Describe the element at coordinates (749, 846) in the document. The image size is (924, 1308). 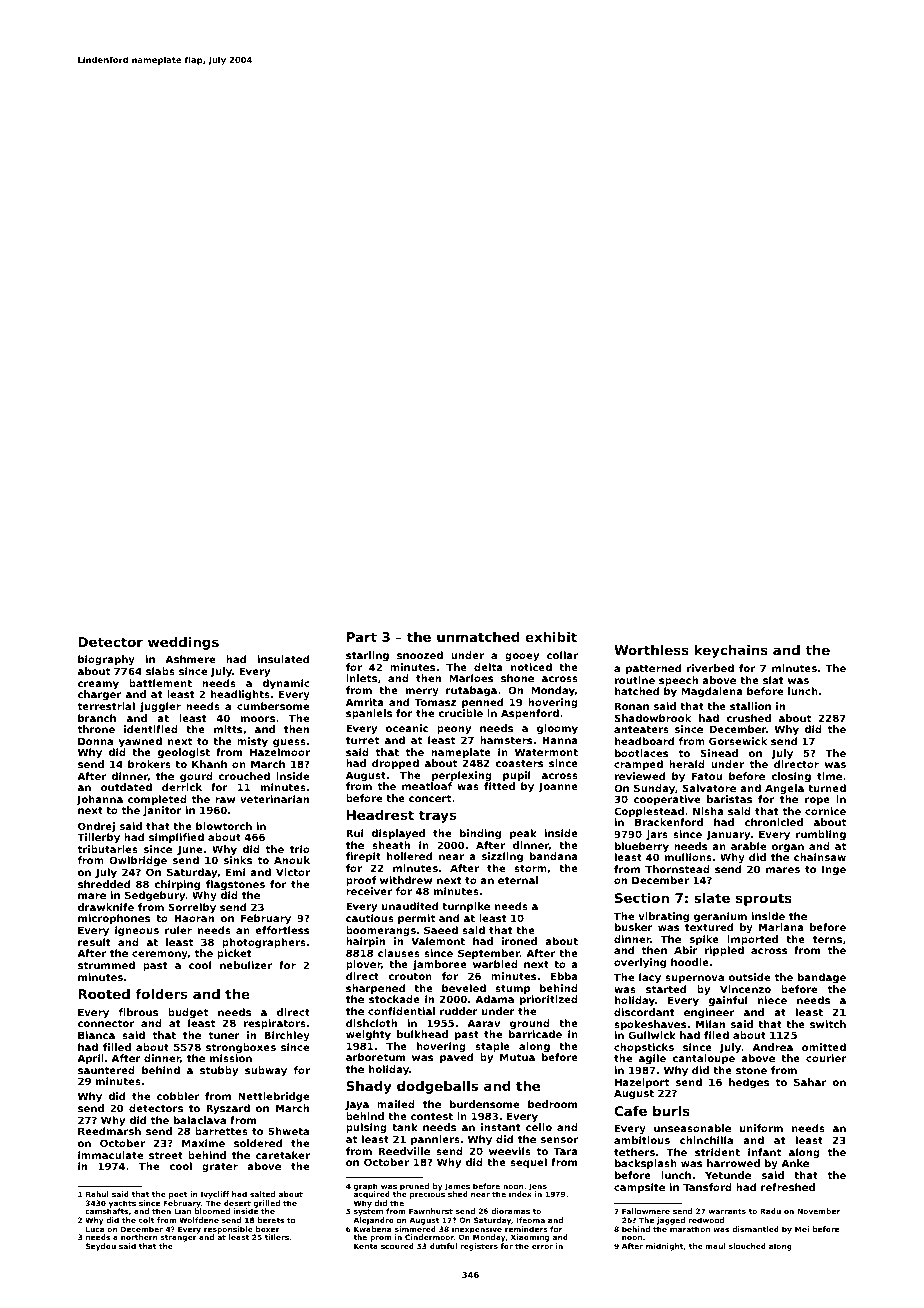
I see `arable` at that location.
